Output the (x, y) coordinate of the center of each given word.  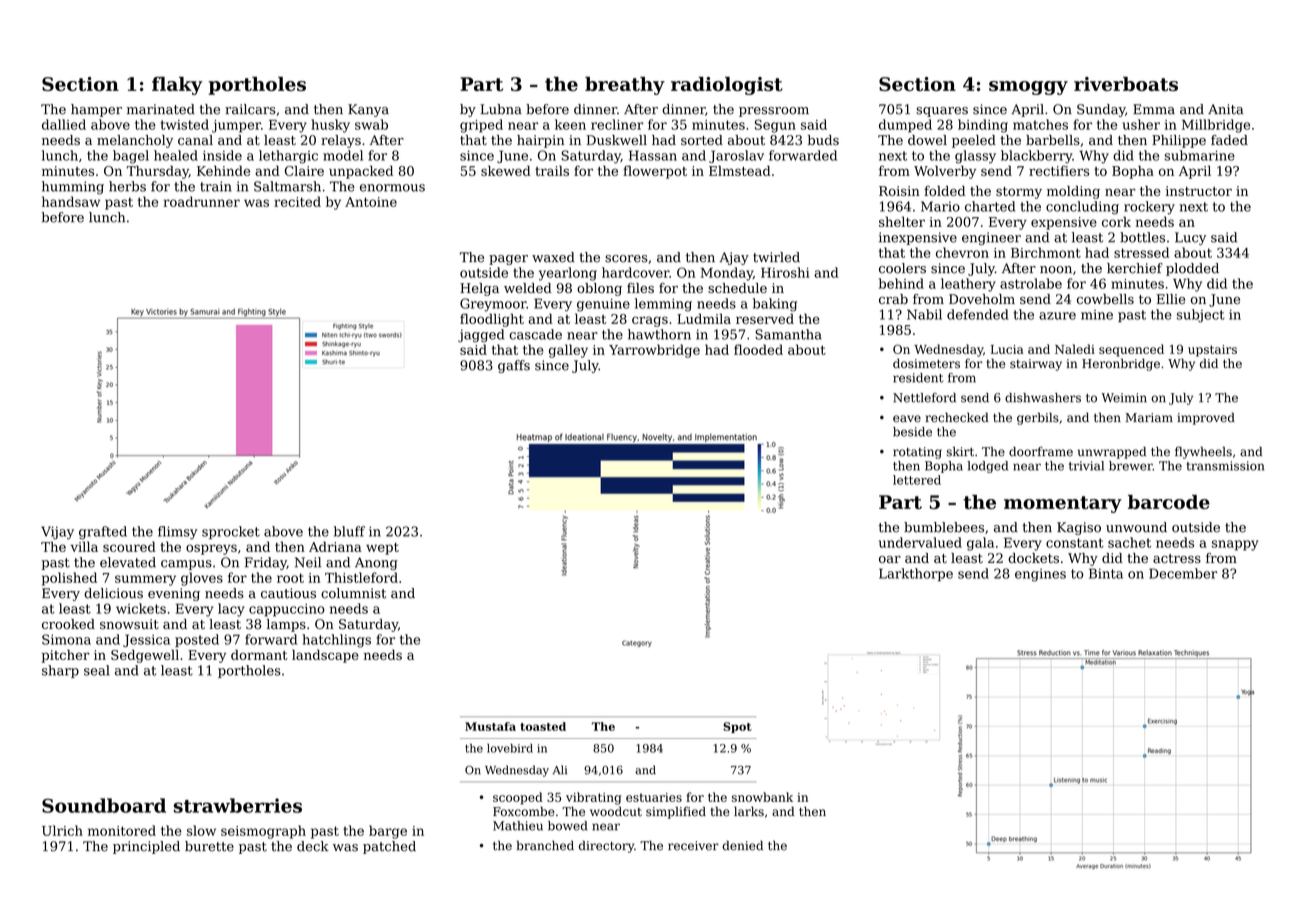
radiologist (727, 86)
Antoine (371, 202)
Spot (737, 727)
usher (1141, 124)
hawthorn (659, 334)
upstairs (1212, 351)
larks (749, 811)
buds (823, 140)
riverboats (1126, 84)
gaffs (514, 366)
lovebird (510, 748)
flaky (177, 86)
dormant (259, 654)
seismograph (263, 832)
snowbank (762, 797)
